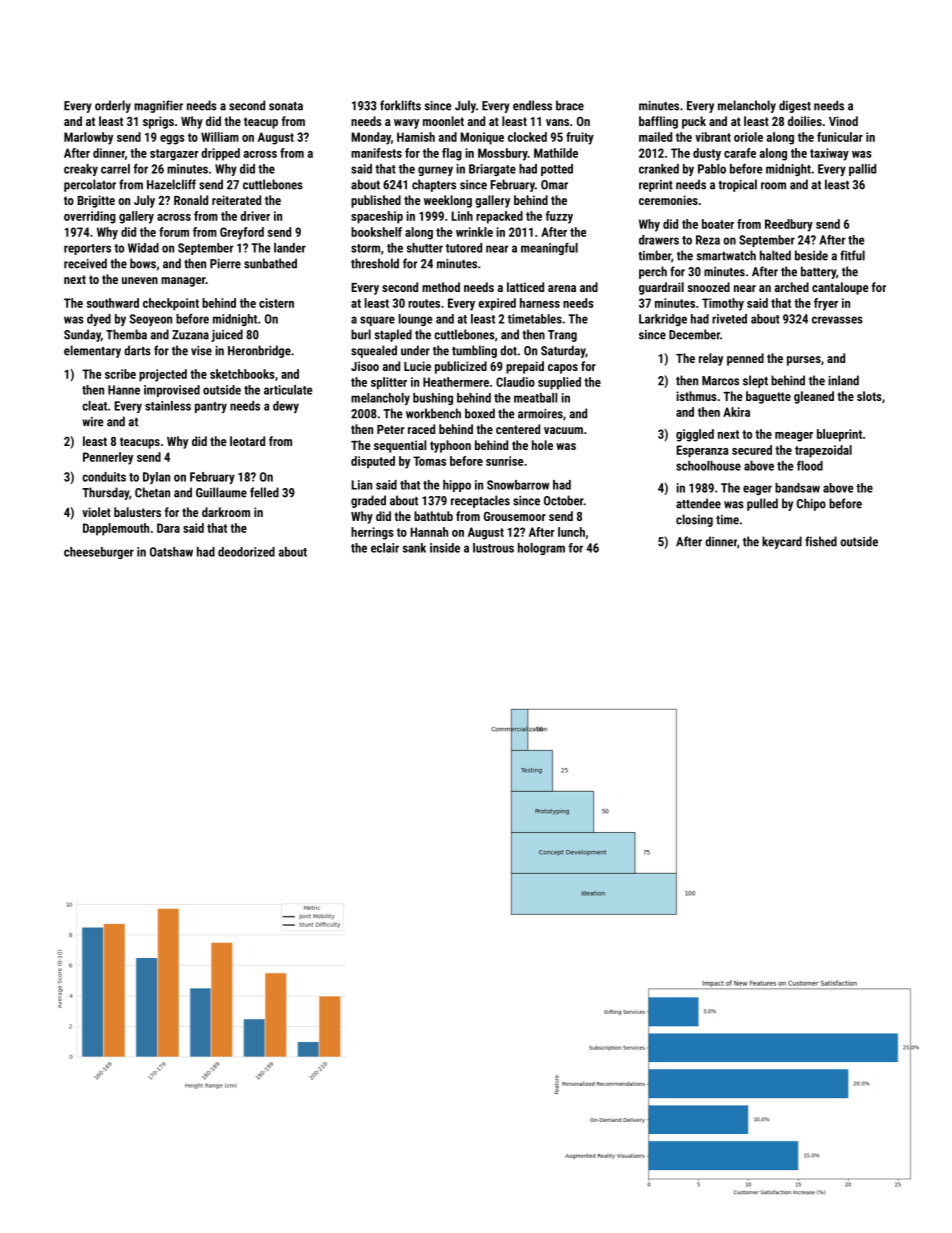 Image resolution: width=952 pixels, height=1233 pixels. Describe the element at coordinates (104, 477) in the screenshot. I see `conduits` at that location.
